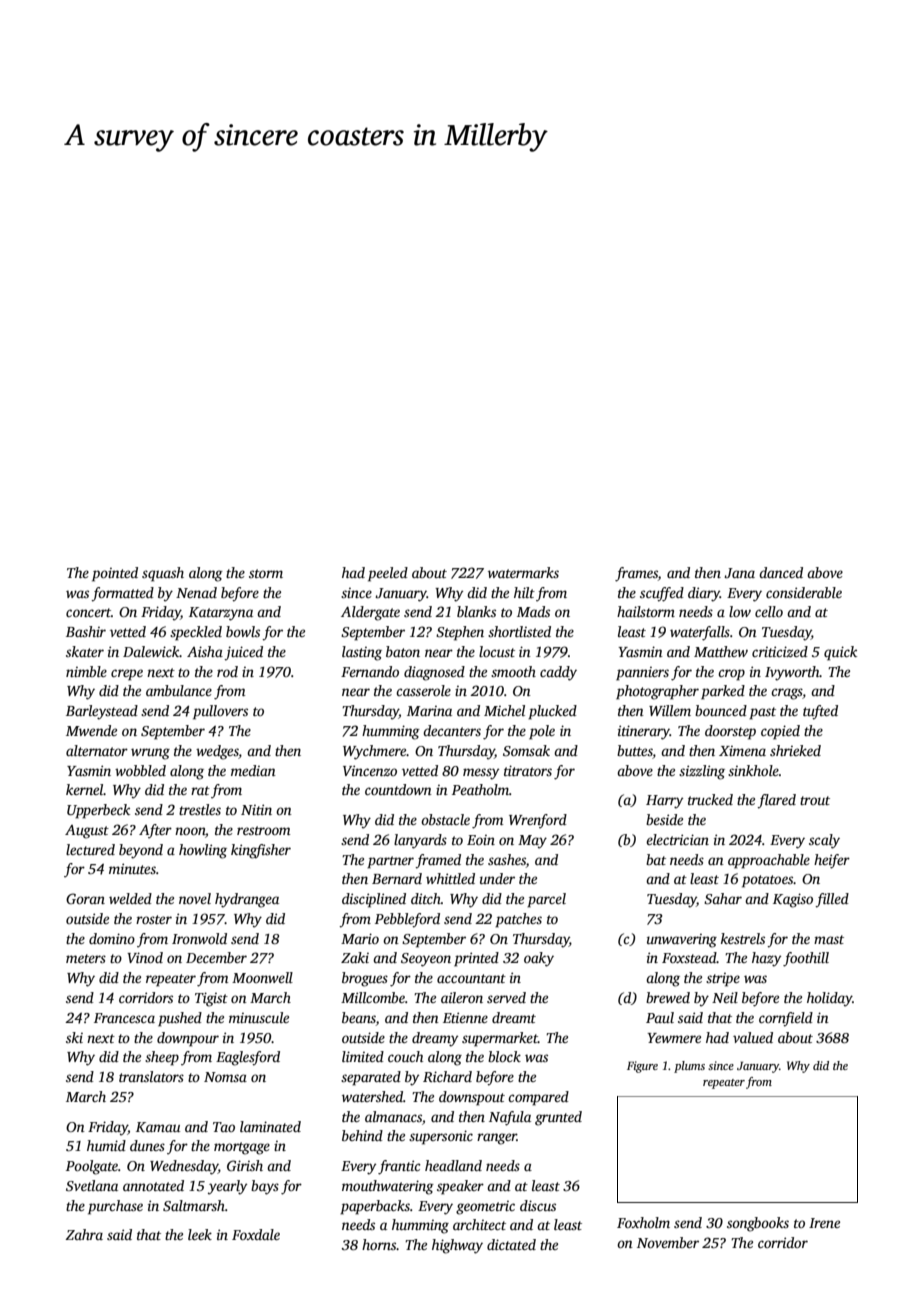  Describe the element at coordinates (224, 1127) in the document. I see `Tao` at that location.
